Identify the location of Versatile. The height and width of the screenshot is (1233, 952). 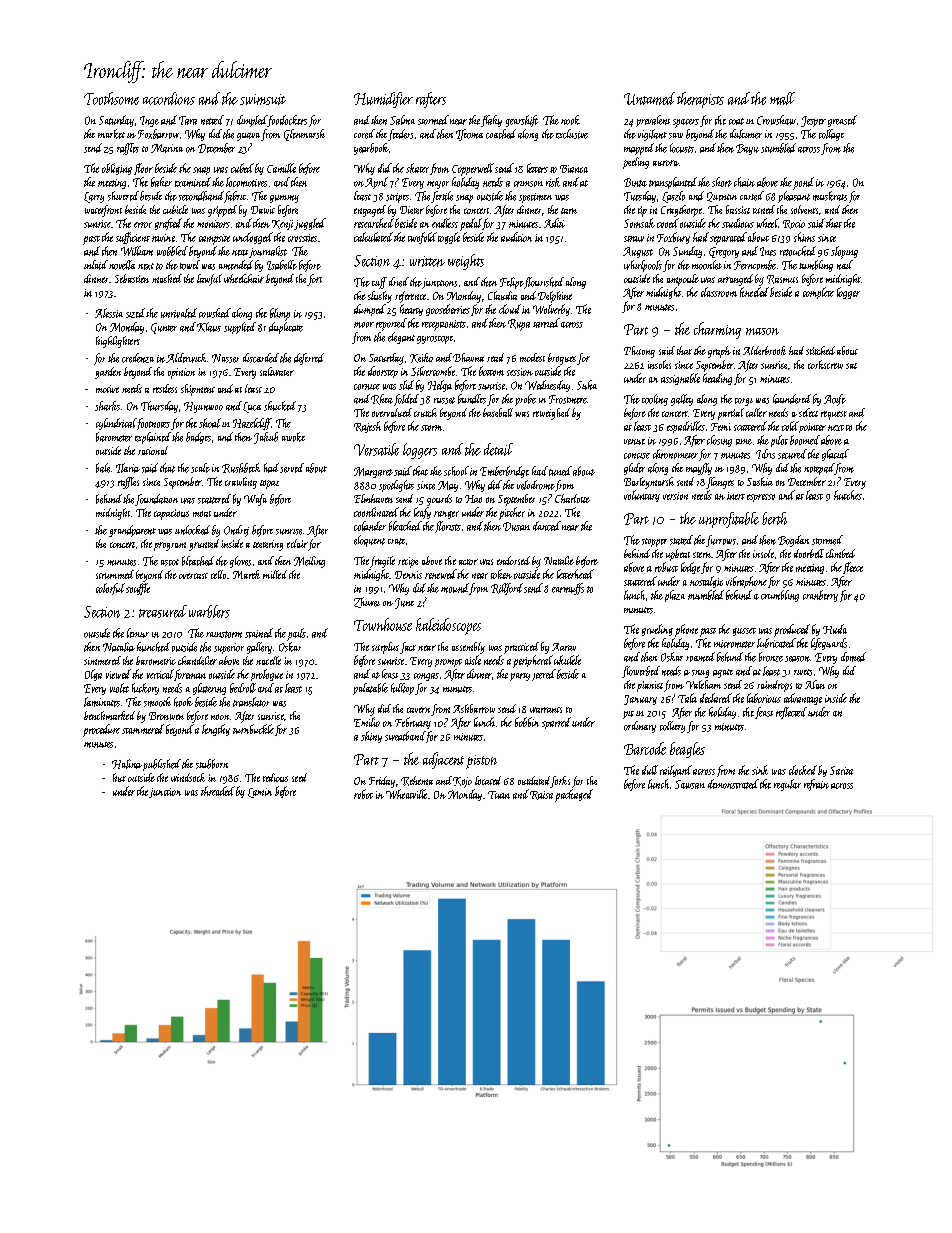
(376, 449).
